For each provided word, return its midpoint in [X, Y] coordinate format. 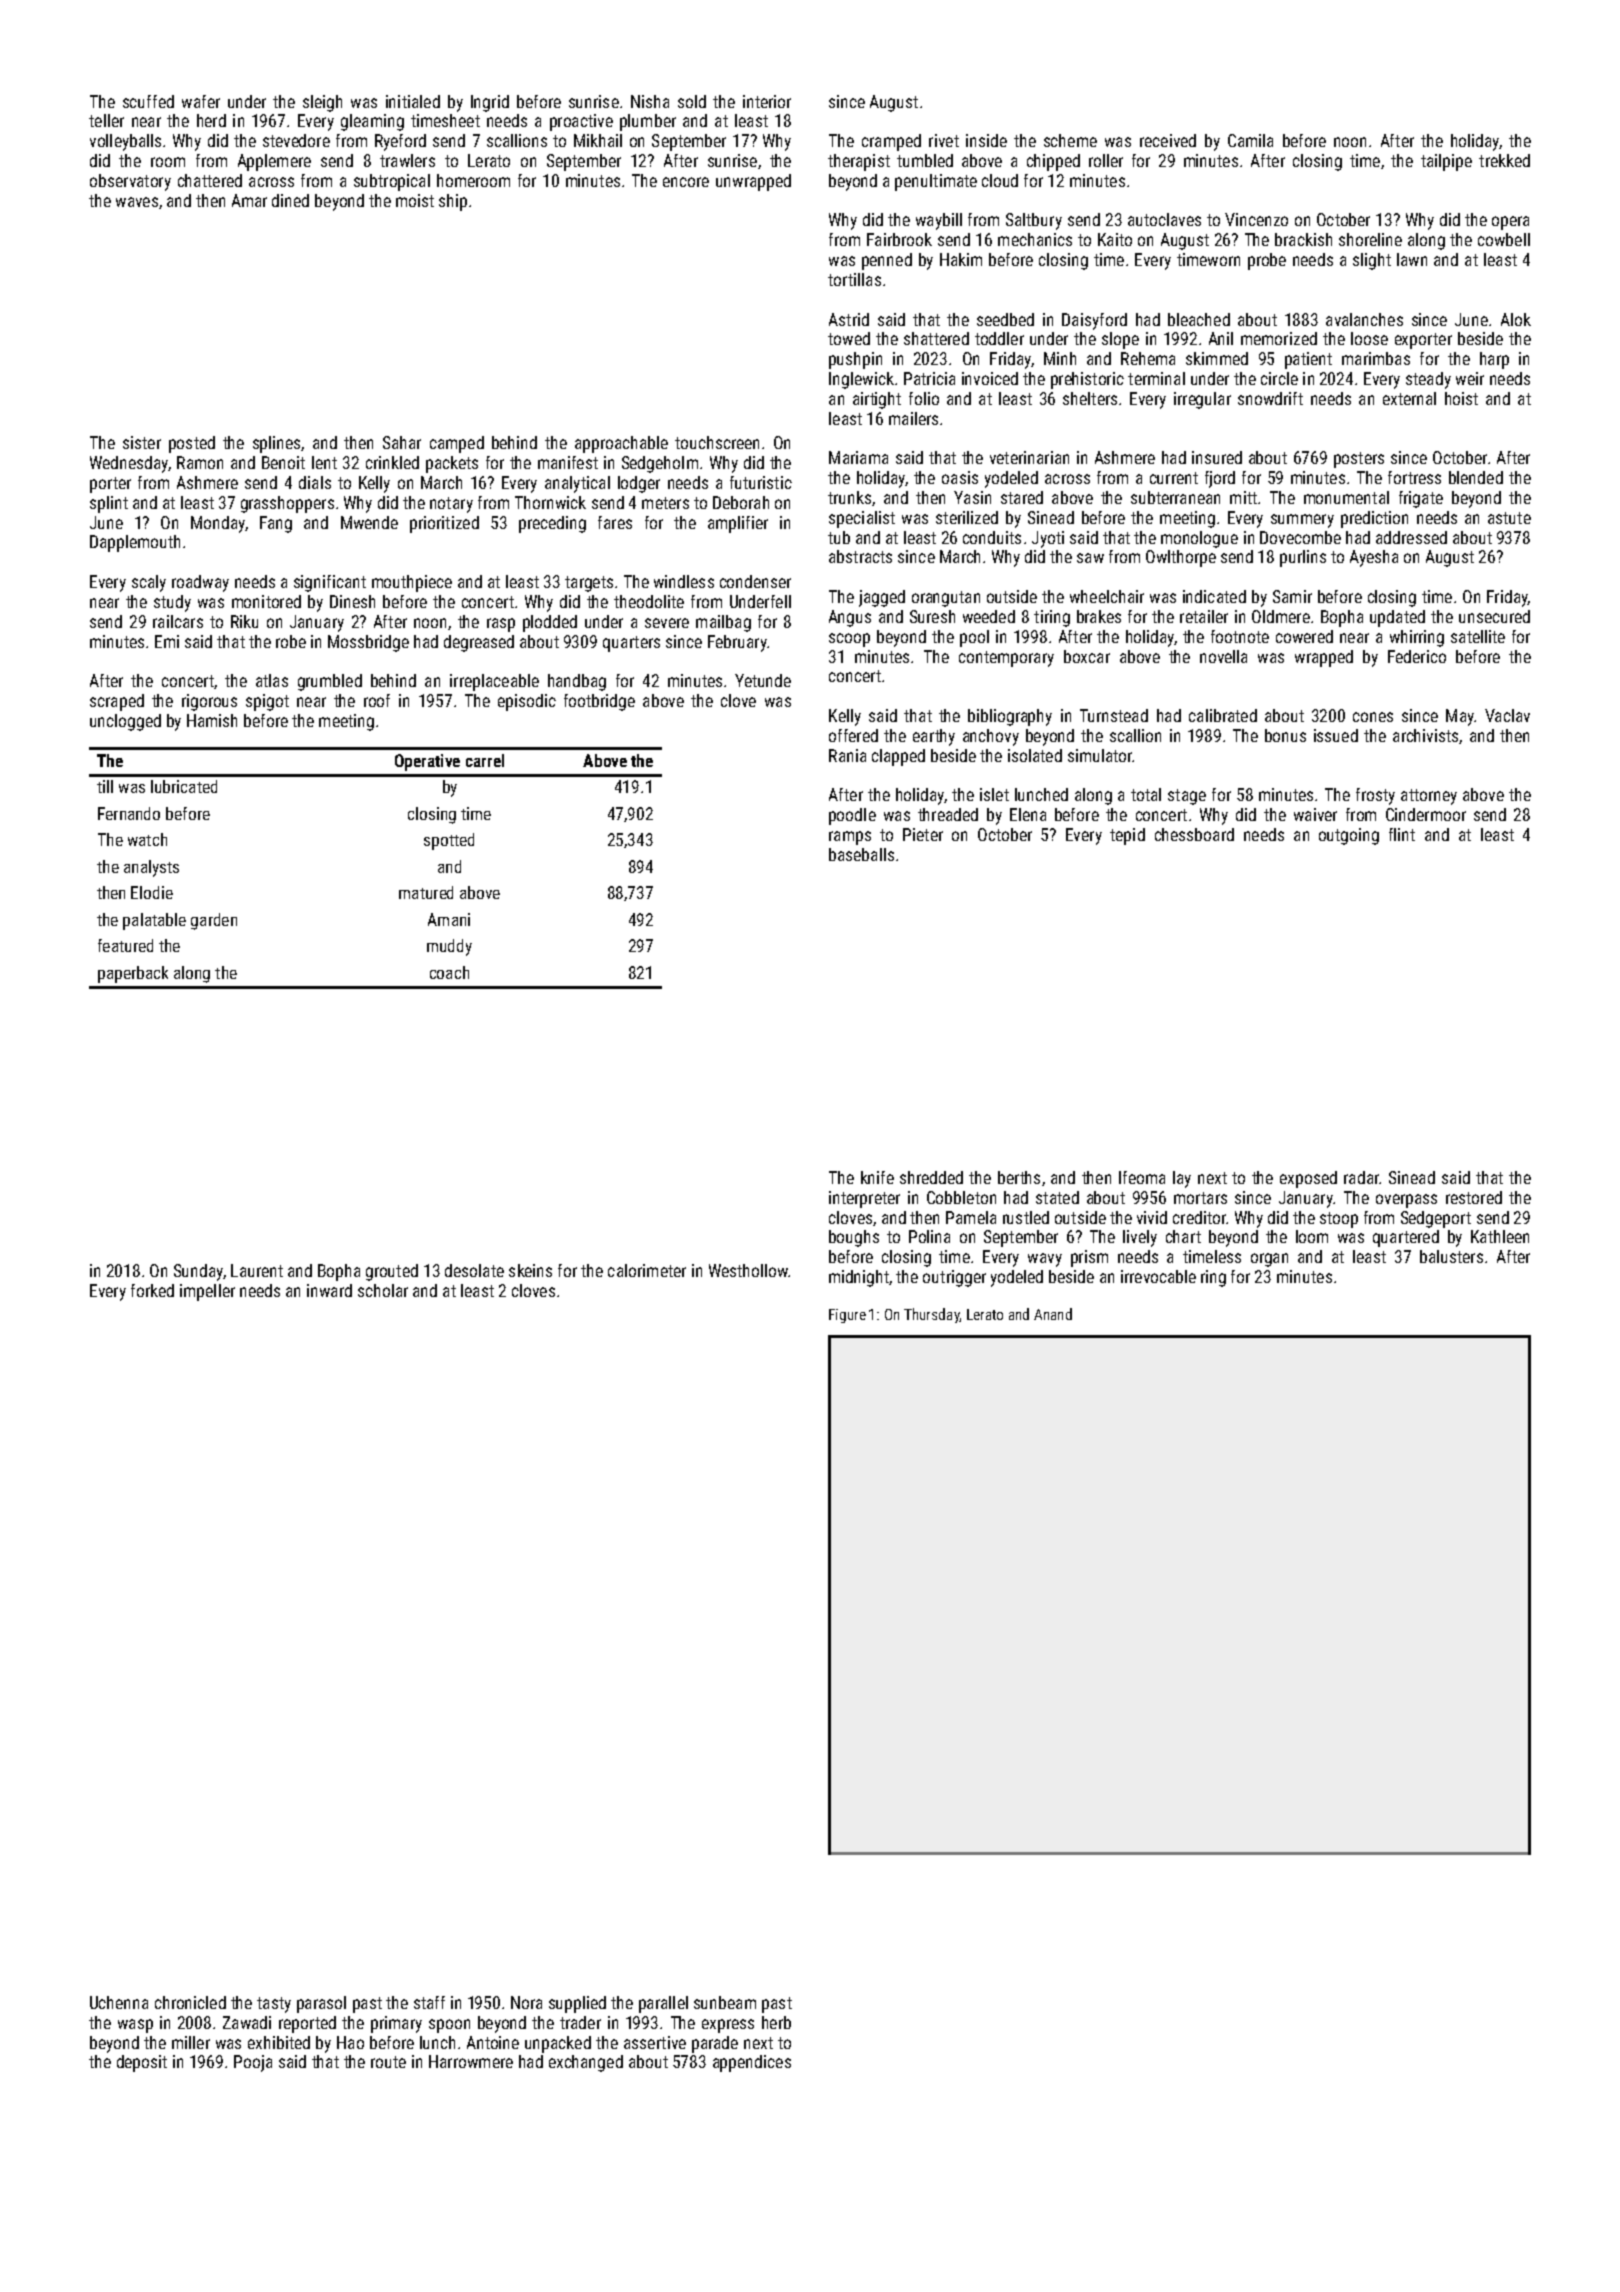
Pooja [253, 2063]
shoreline [1370, 239]
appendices [752, 2063]
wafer [201, 101]
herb [776, 2022]
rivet [944, 140]
